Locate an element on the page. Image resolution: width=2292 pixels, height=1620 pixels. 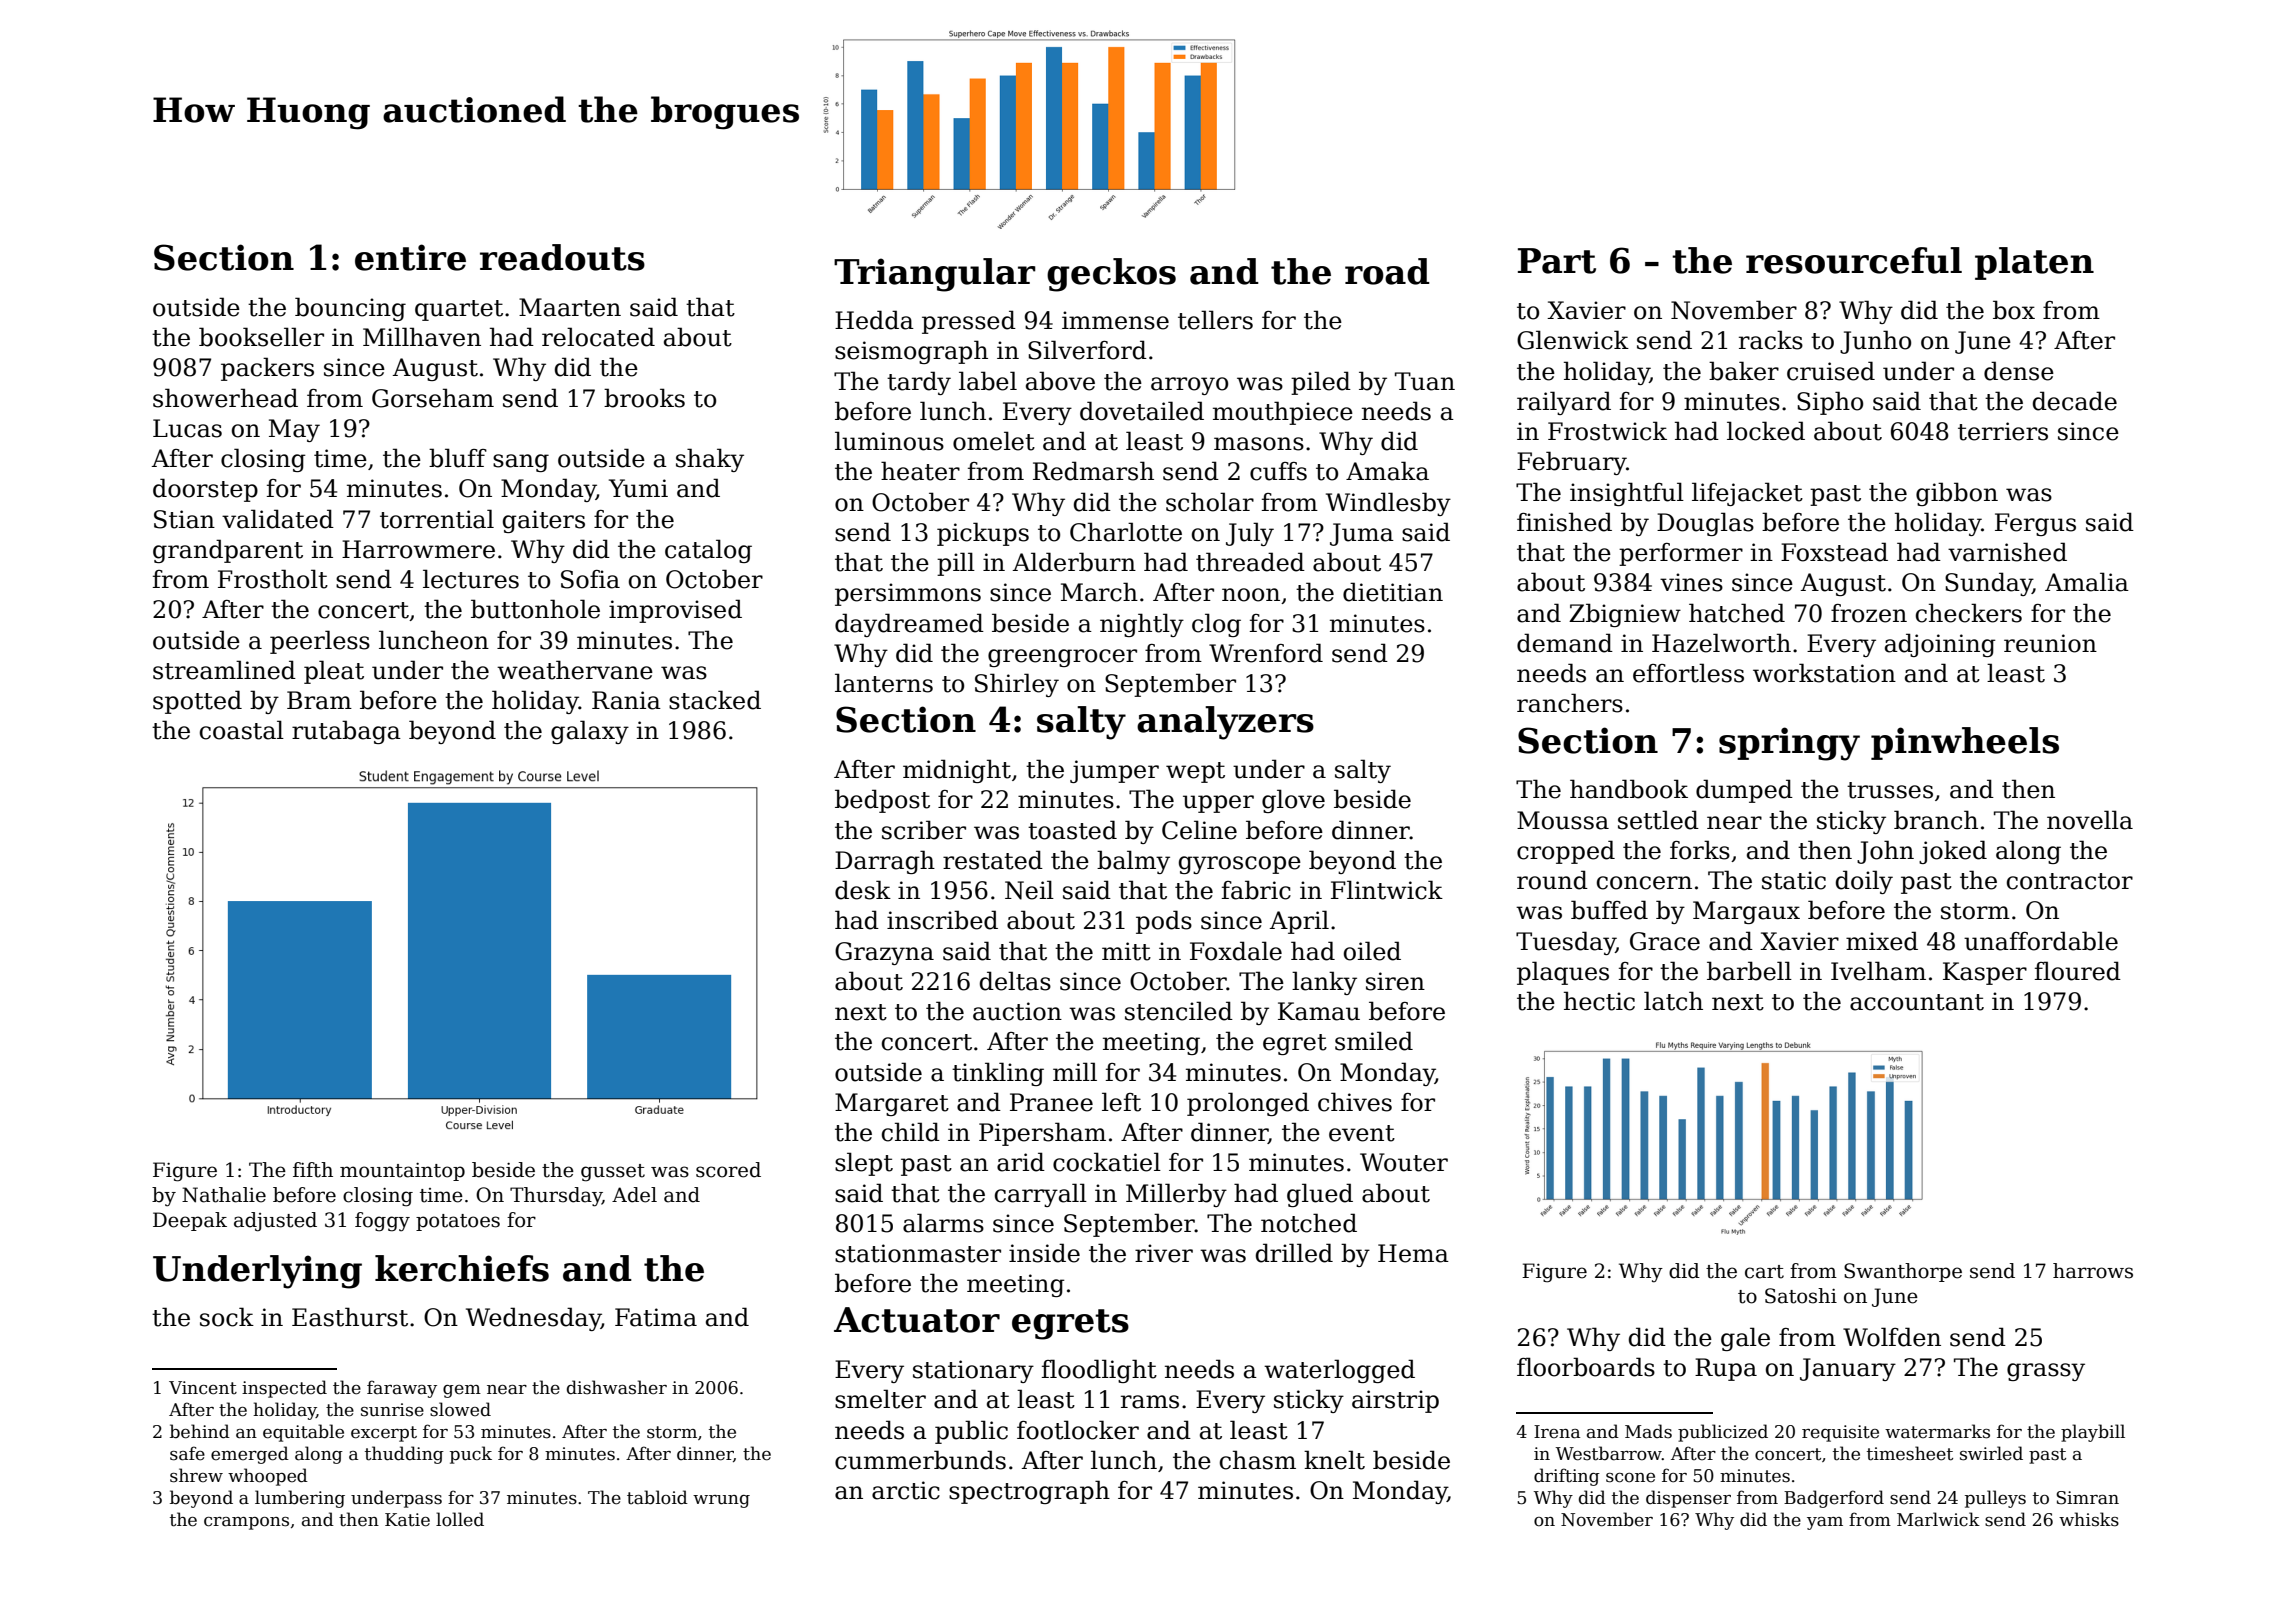
midnight is located at coordinates (957, 771).
